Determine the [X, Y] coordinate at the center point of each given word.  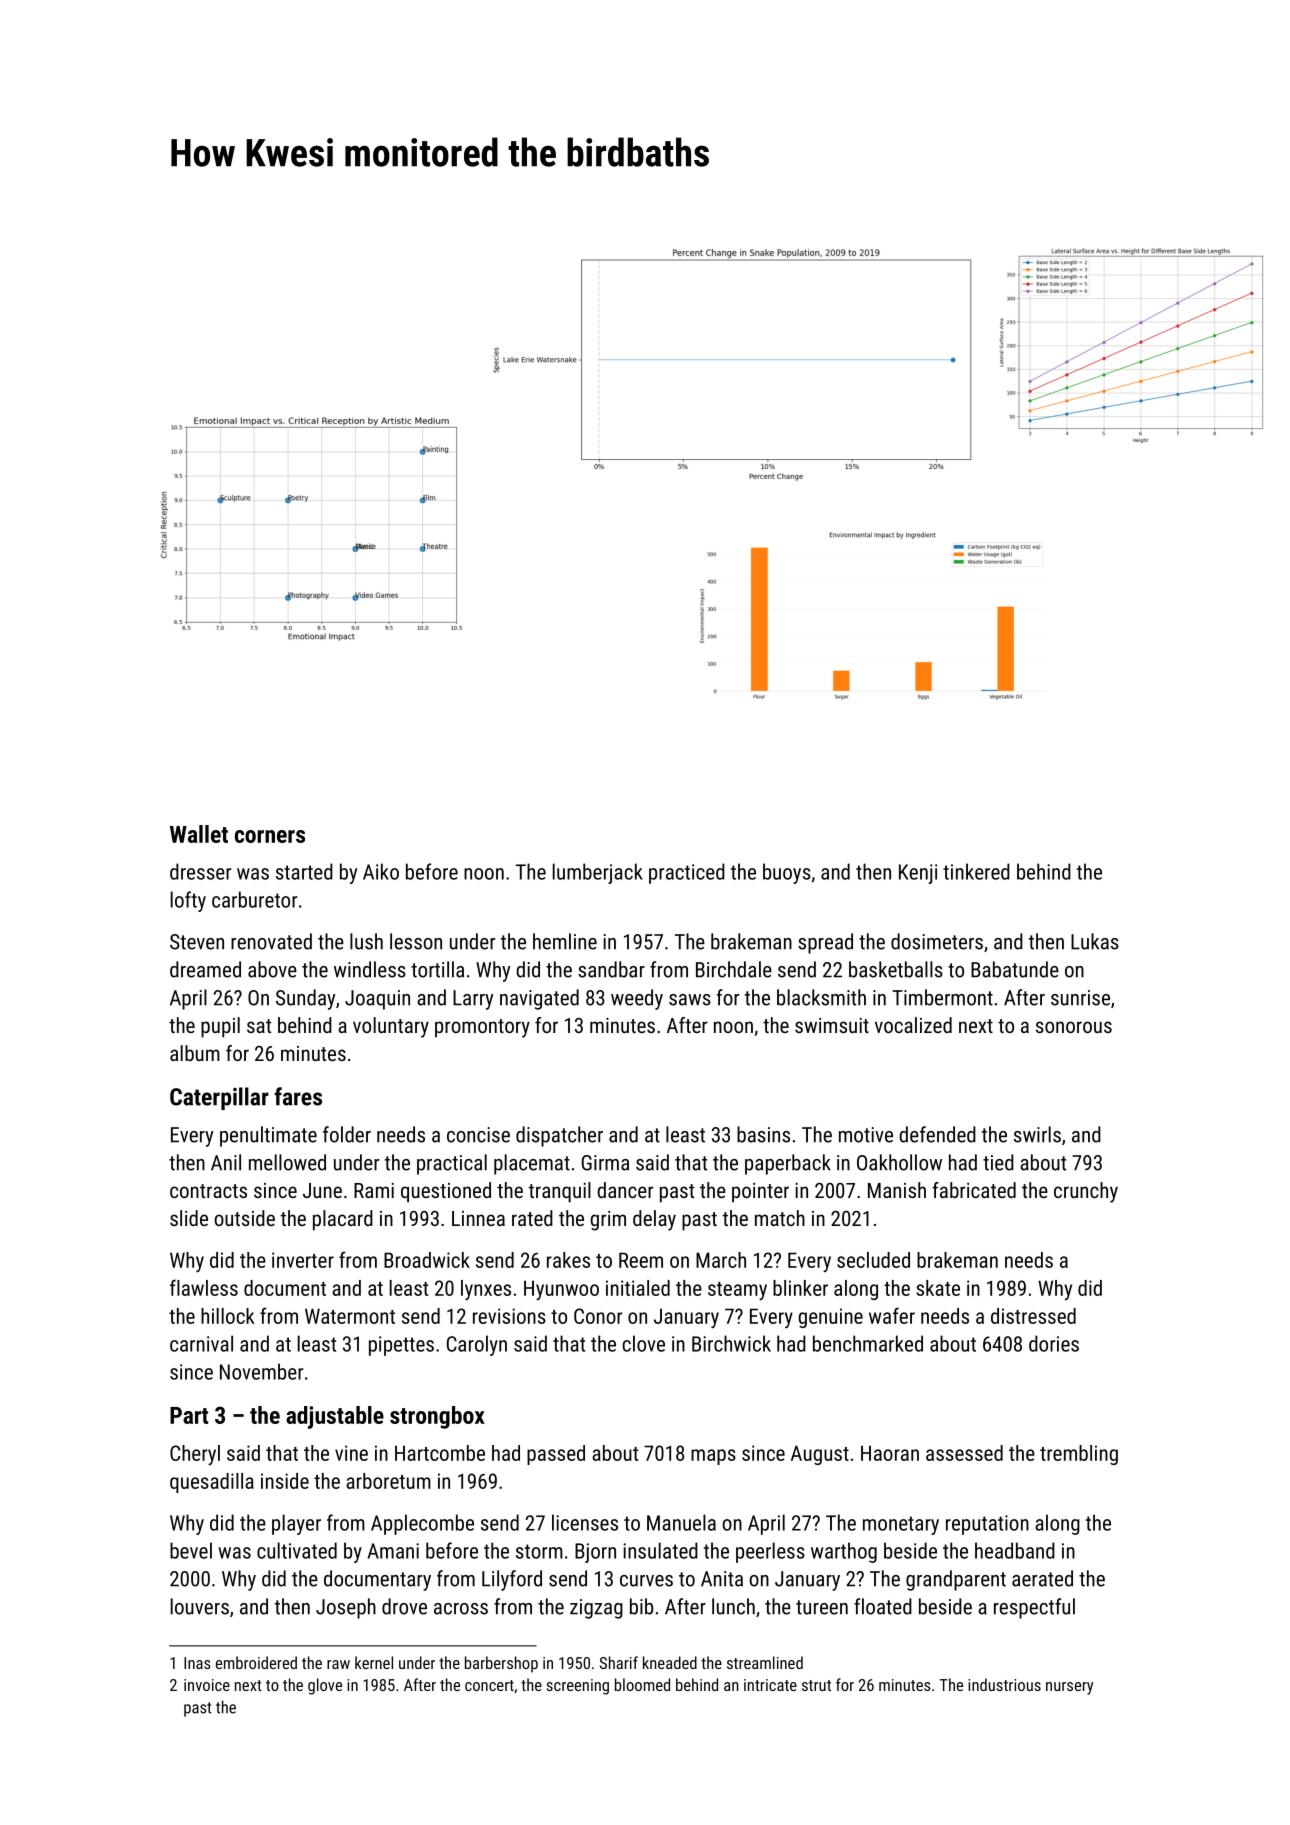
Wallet [199, 834]
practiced [687, 873]
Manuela [681, 1522]
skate [938, 1288]
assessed [964, 1453]
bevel [191, 1550]
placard [343, 1220]
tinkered [976, 871]
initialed [638, 1288]
